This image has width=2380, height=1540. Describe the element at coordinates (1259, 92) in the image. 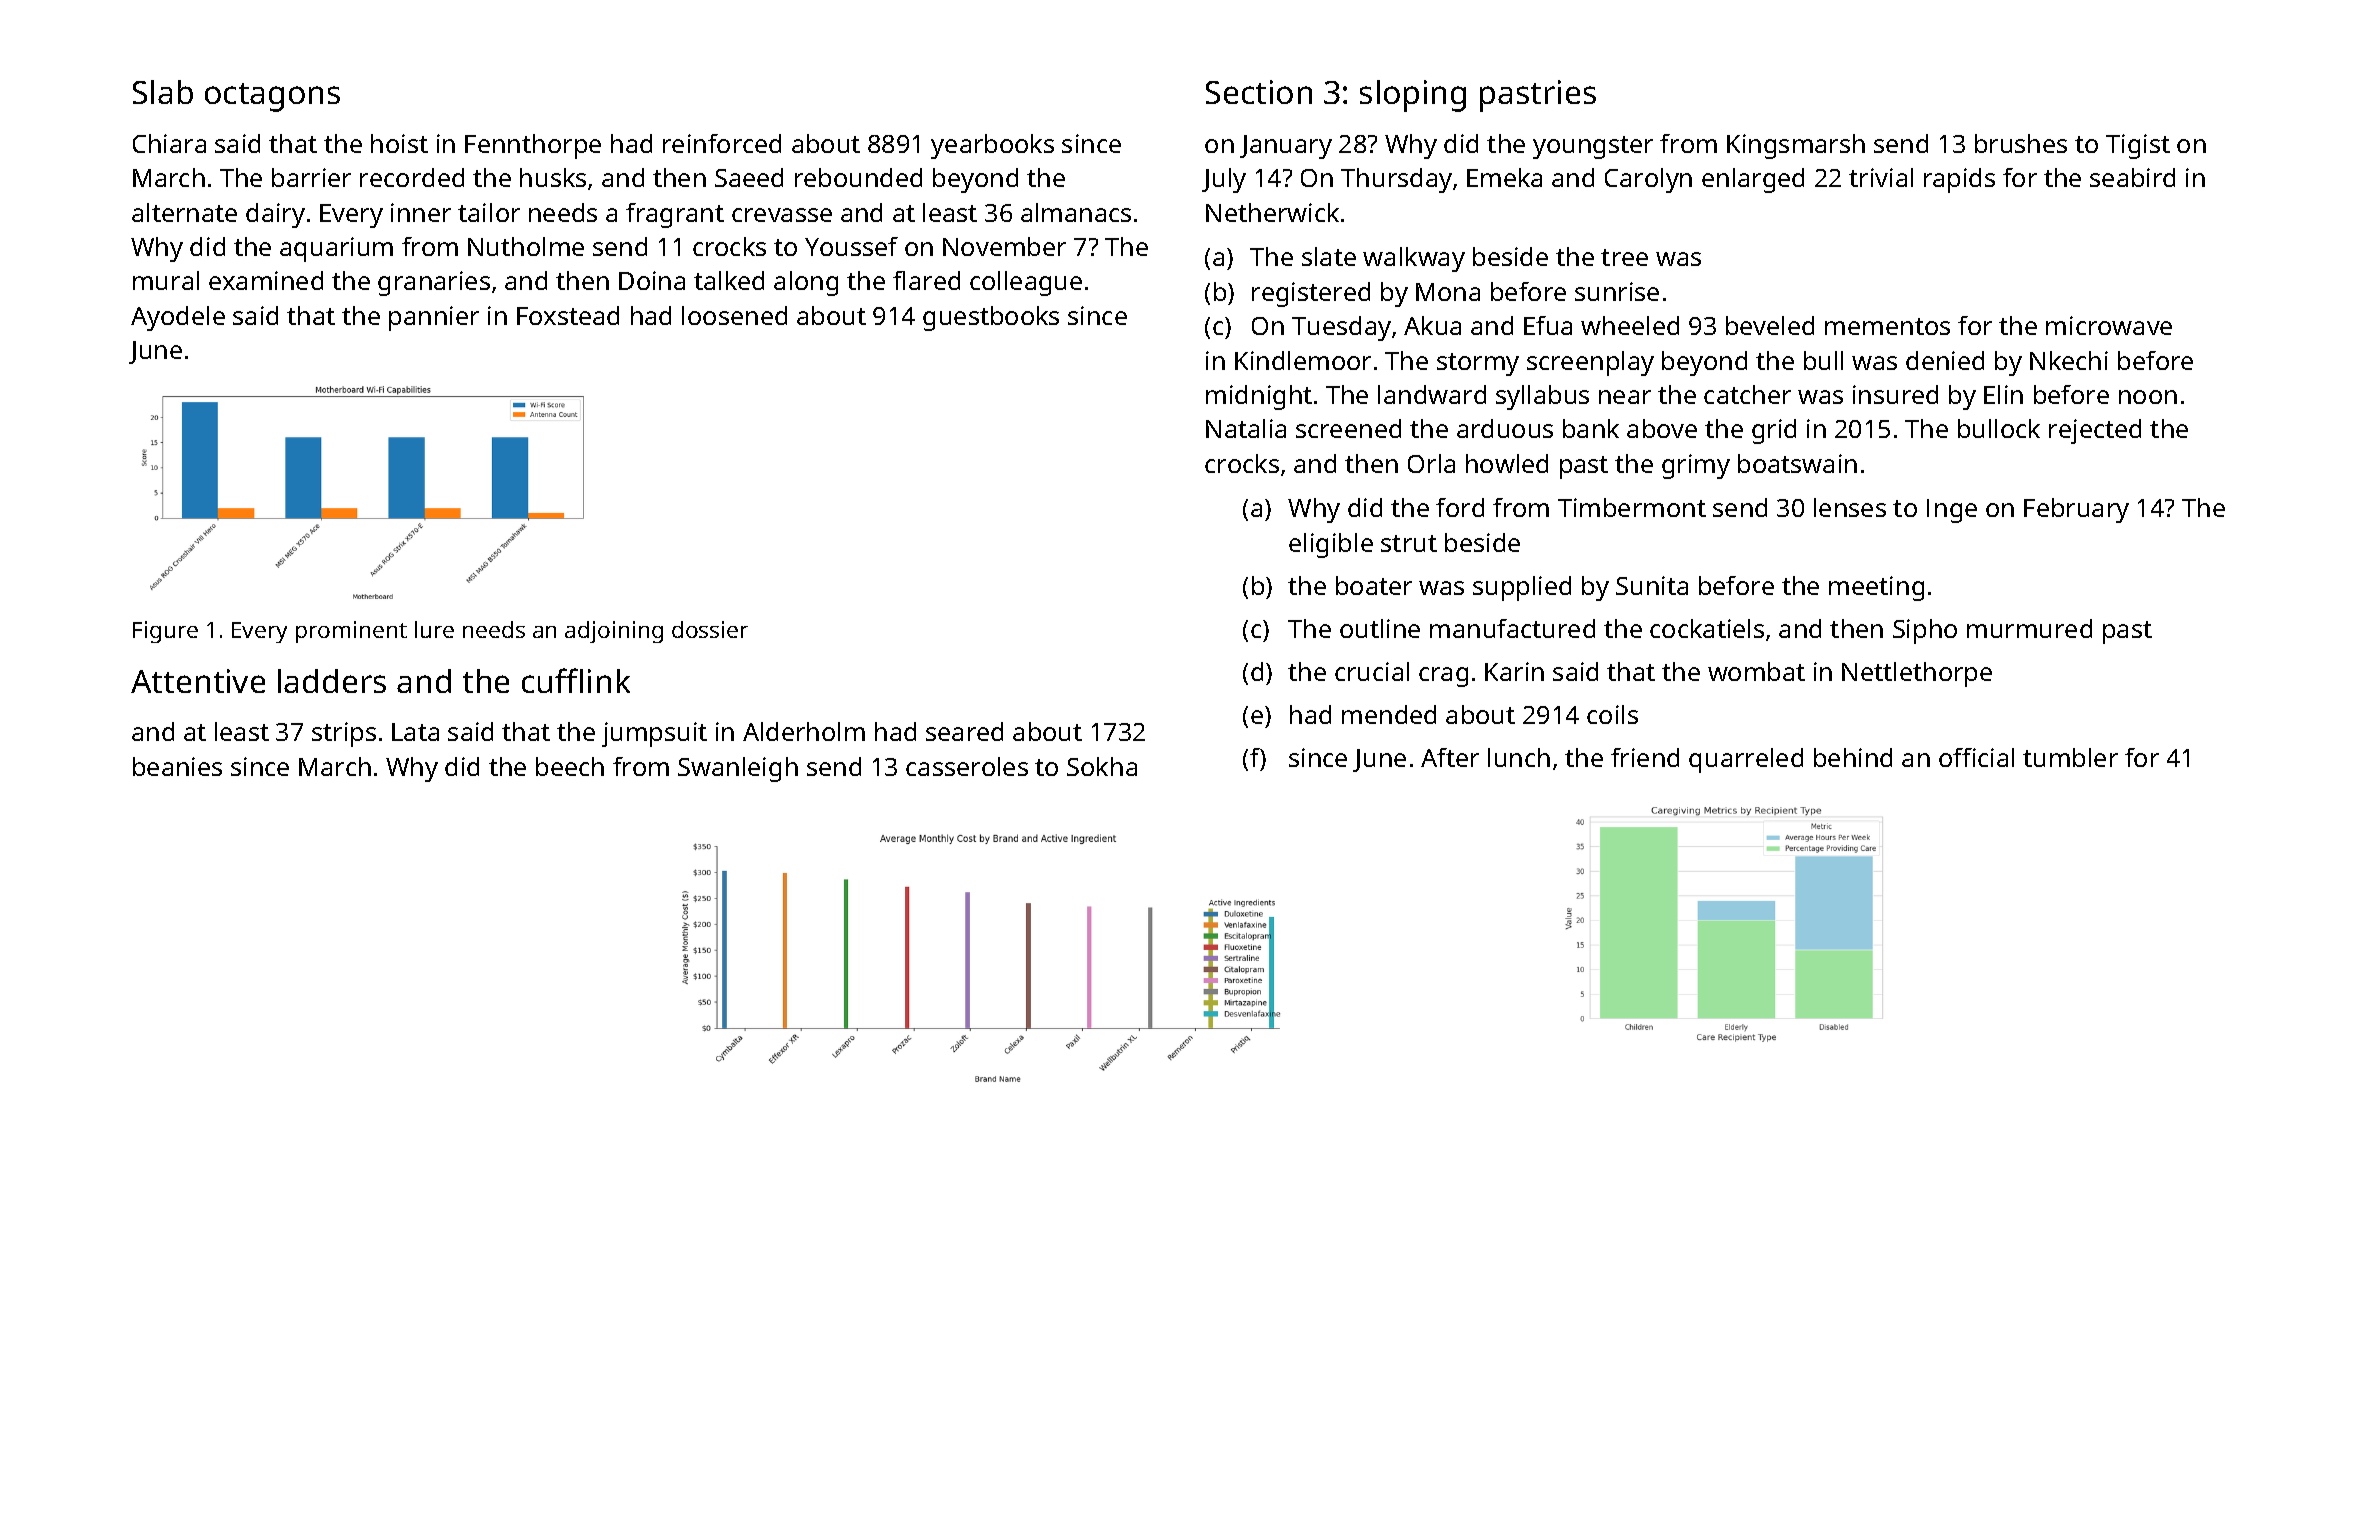

I see `Section` at that location.
